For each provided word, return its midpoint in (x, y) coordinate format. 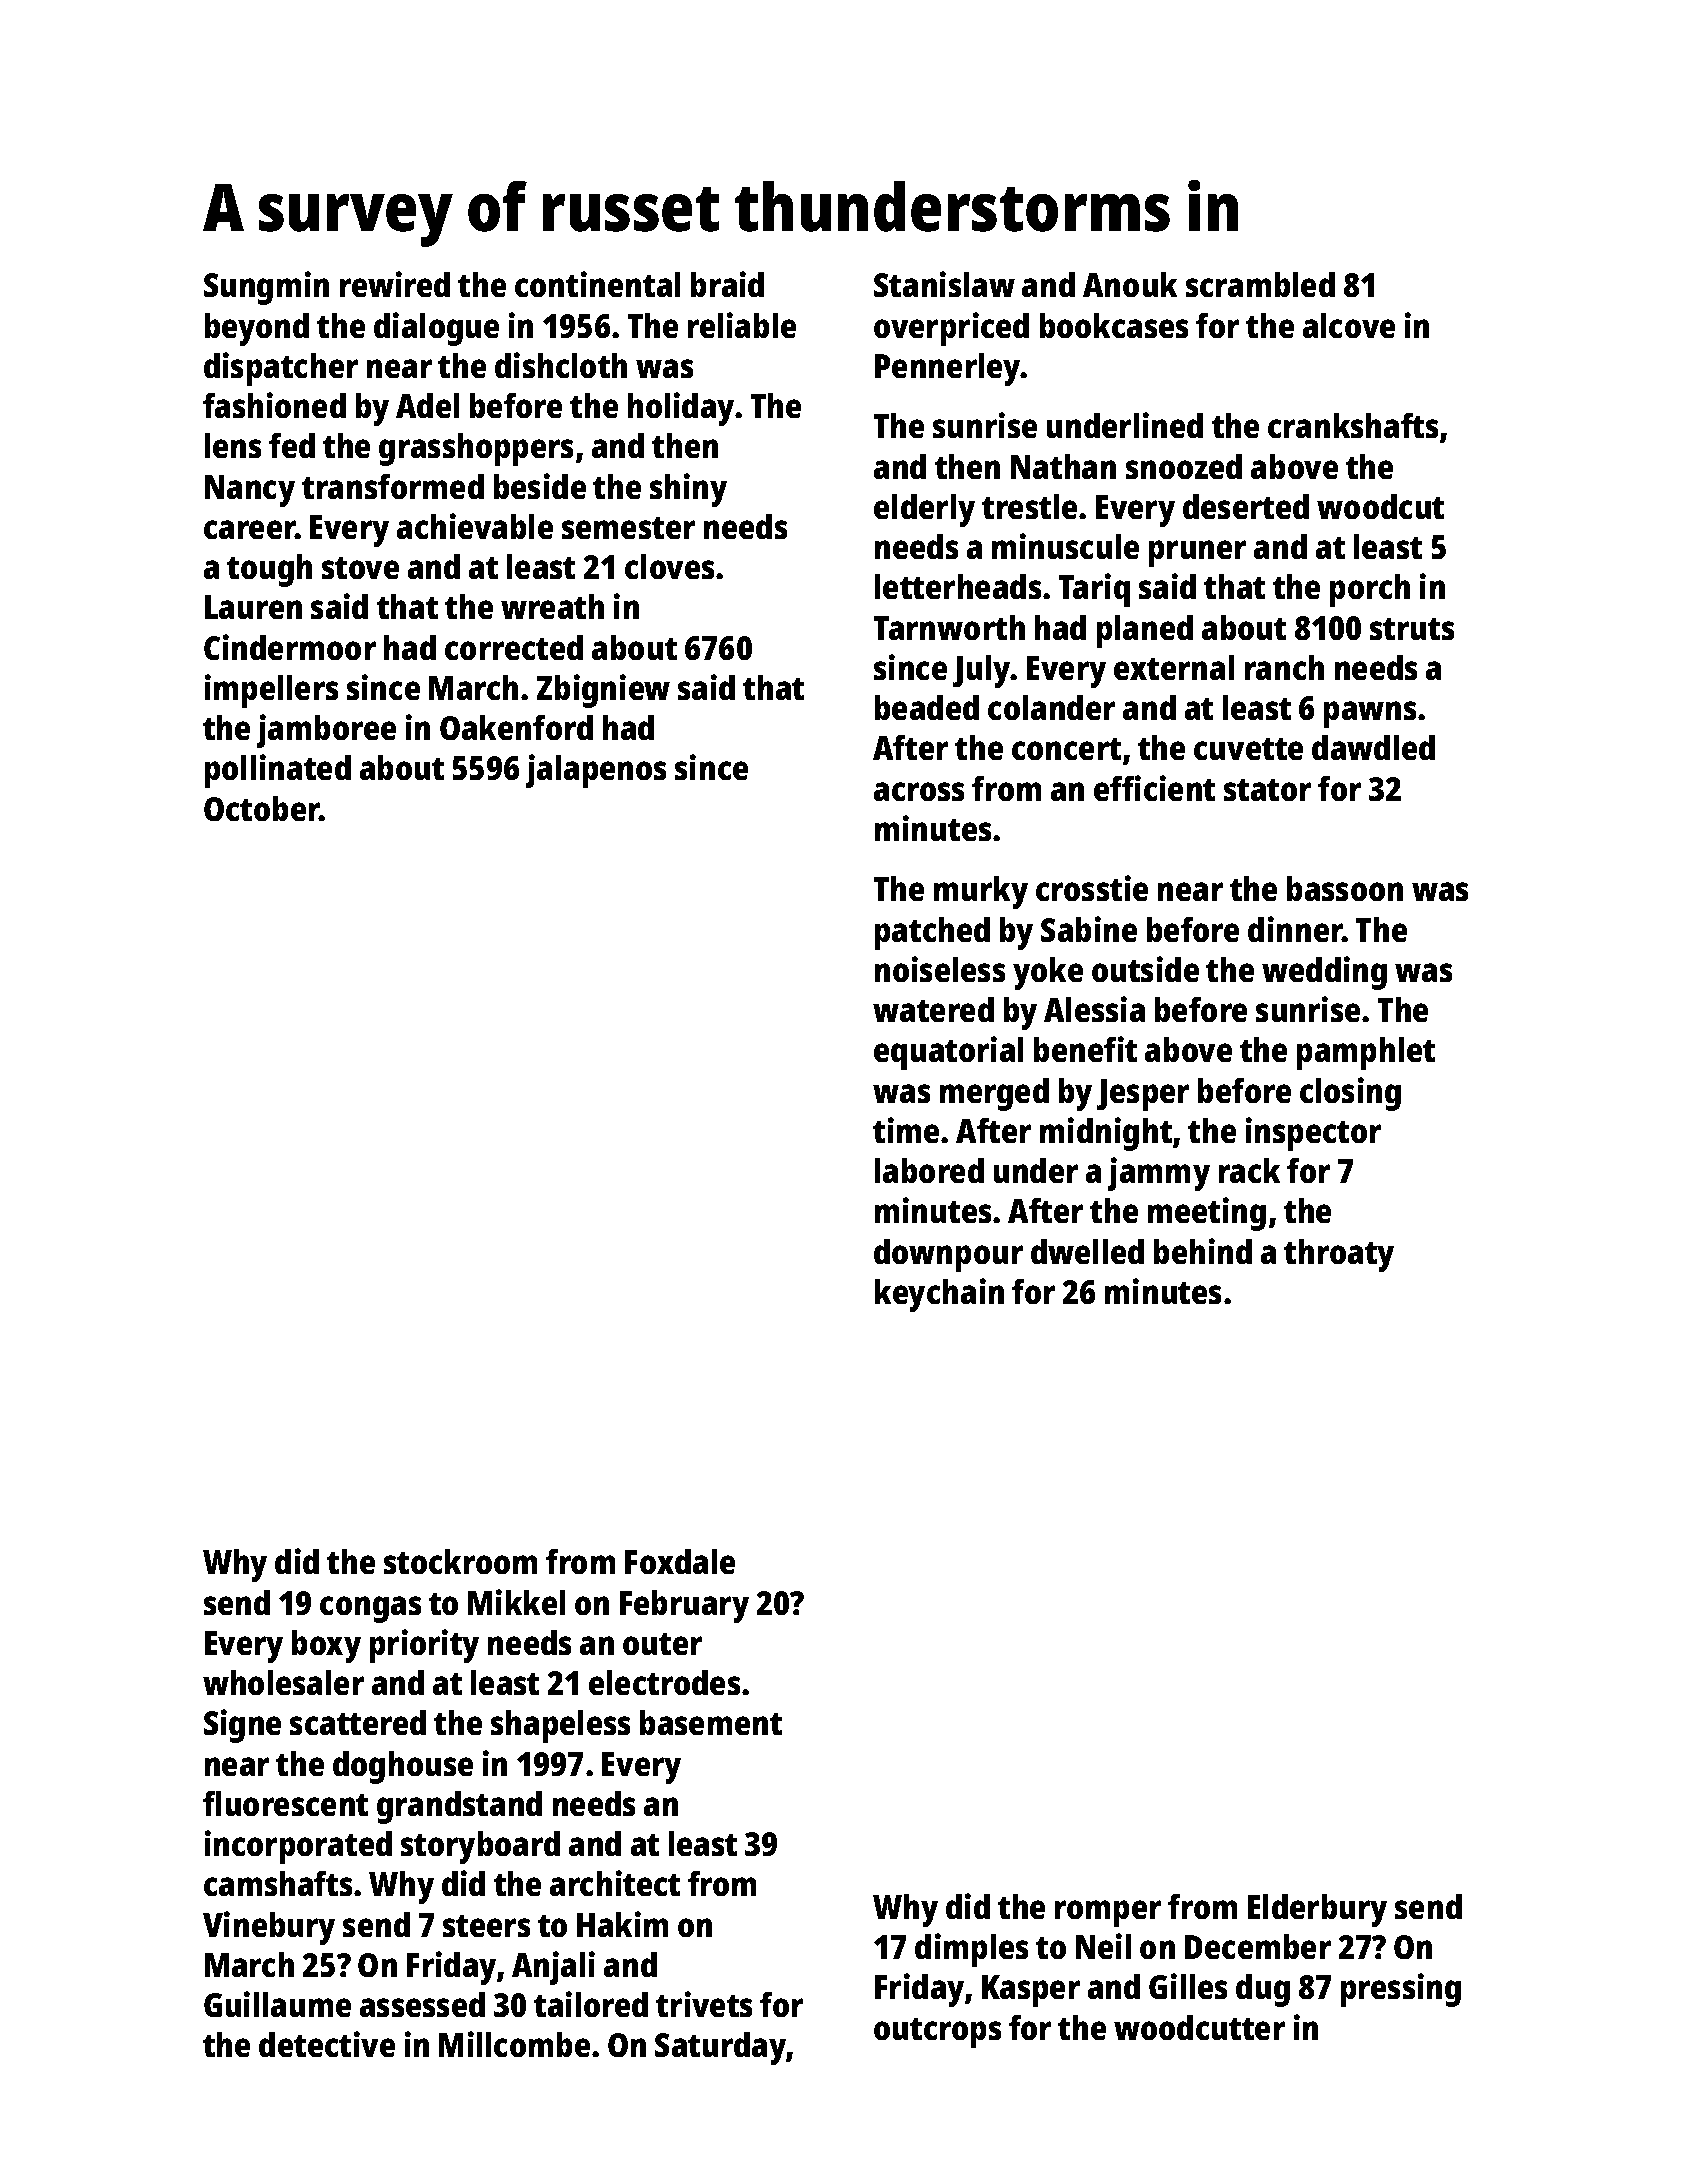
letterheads (958, 586)
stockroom (460, 1561)
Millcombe (514, 2044)
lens (233, 445)
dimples (971, 1950)
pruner (1197, 553)
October (261, 808)
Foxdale (680, 1561)
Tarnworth (949, 627)
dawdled (1373, 747)
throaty (1339, 1255)
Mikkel (516, 1602)
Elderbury (1317, 1910)
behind (1203, 1251)
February (684, 1606)
